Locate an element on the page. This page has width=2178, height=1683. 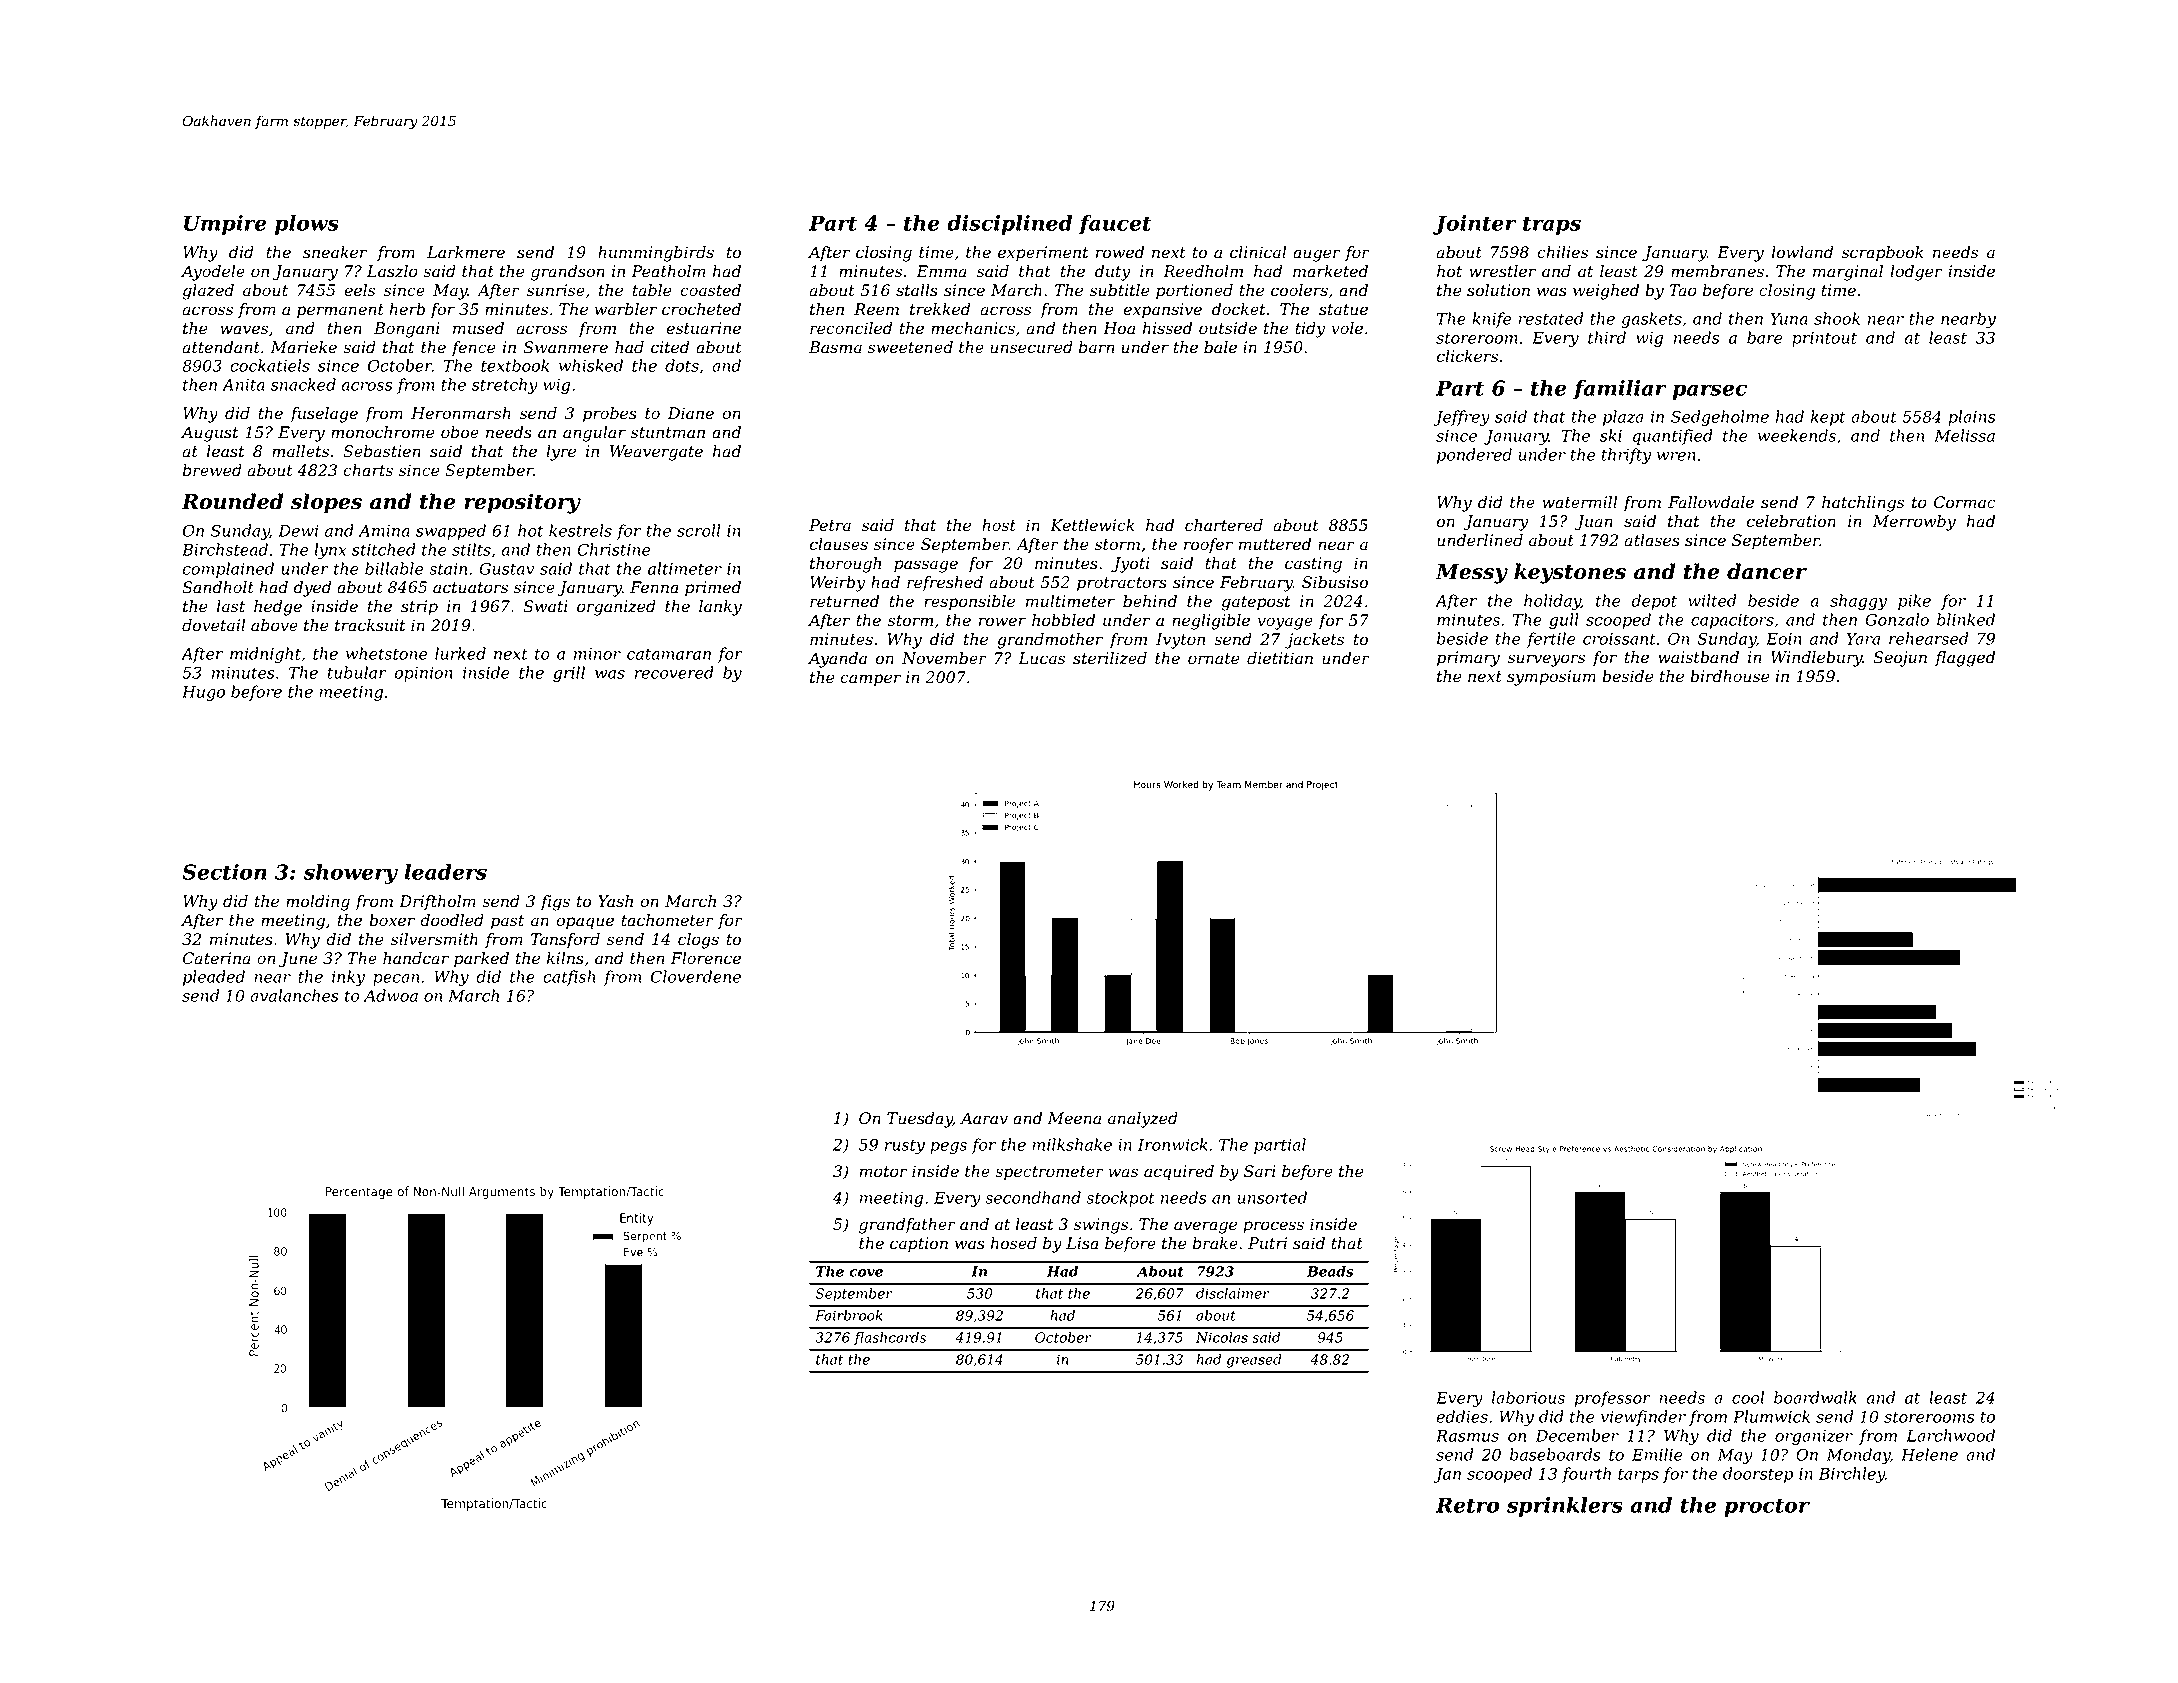
camper is located at coordinates (870, 680).
